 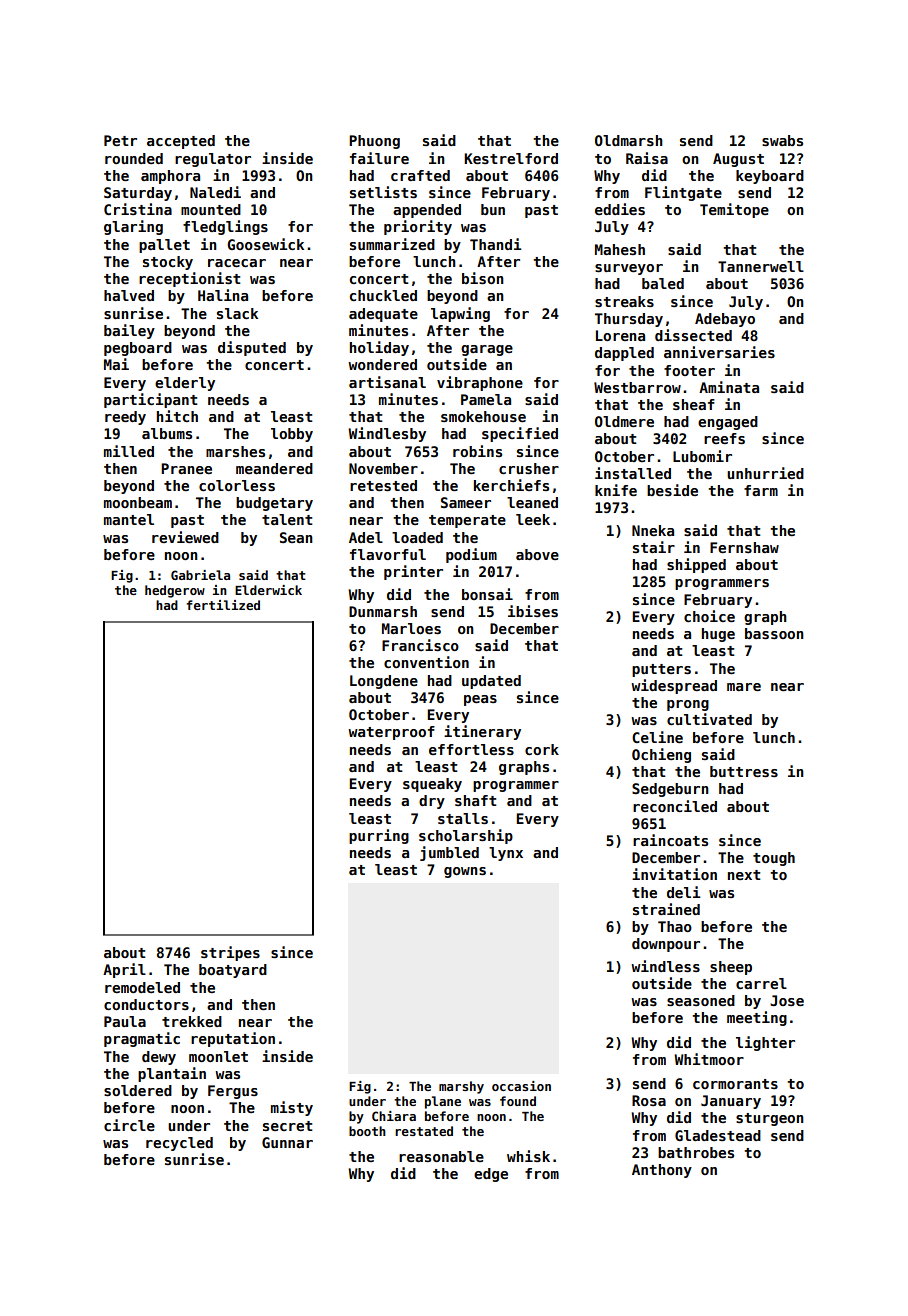 I want to click on swabs, so click(x=782, y=140).
